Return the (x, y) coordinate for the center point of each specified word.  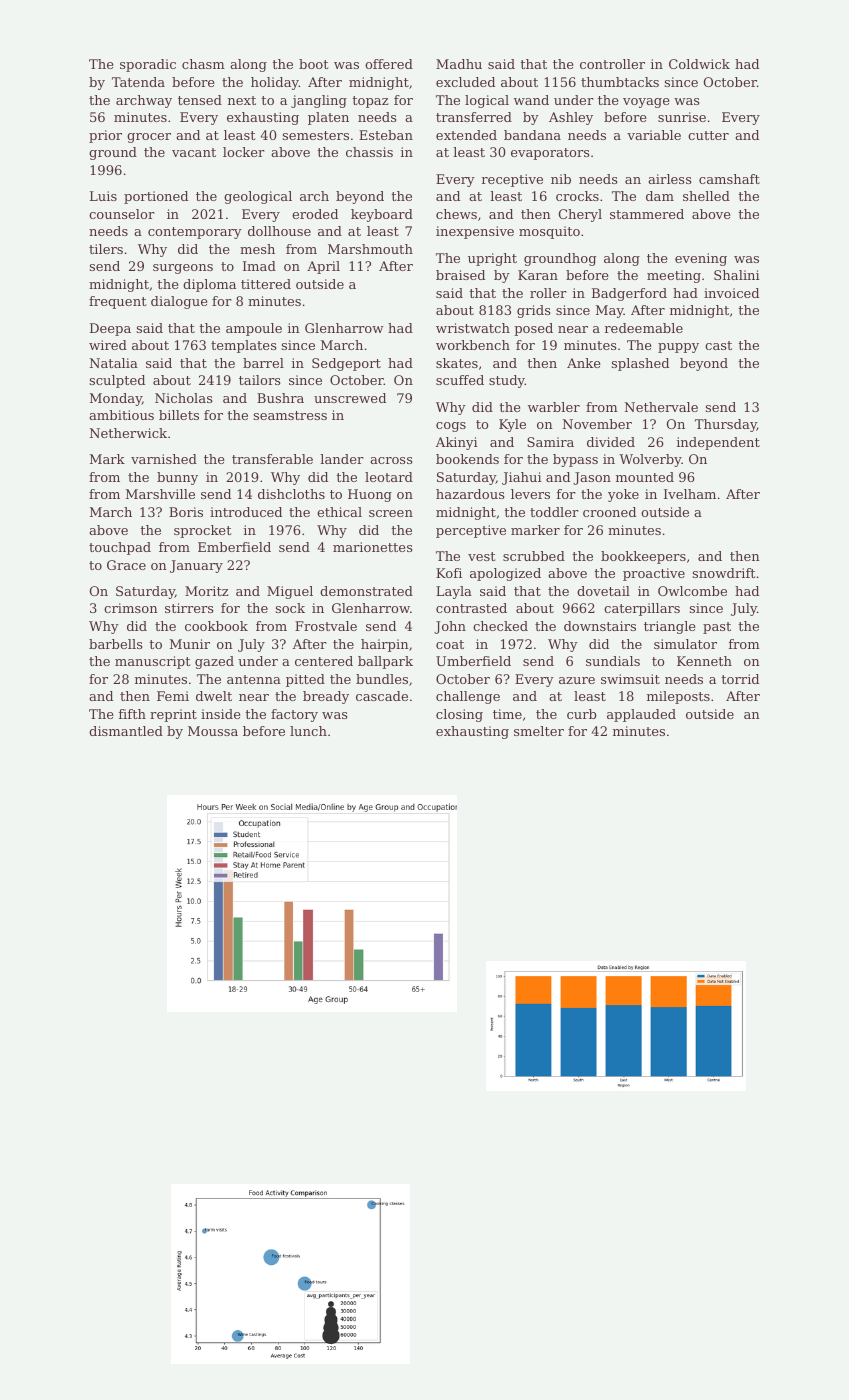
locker (244, 152)
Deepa (110, 329)
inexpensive (475, 232)
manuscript (152, 662)
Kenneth (704, 661)
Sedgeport (346, 364)
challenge (468, 697)
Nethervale (661, 407)
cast (718, 345)
